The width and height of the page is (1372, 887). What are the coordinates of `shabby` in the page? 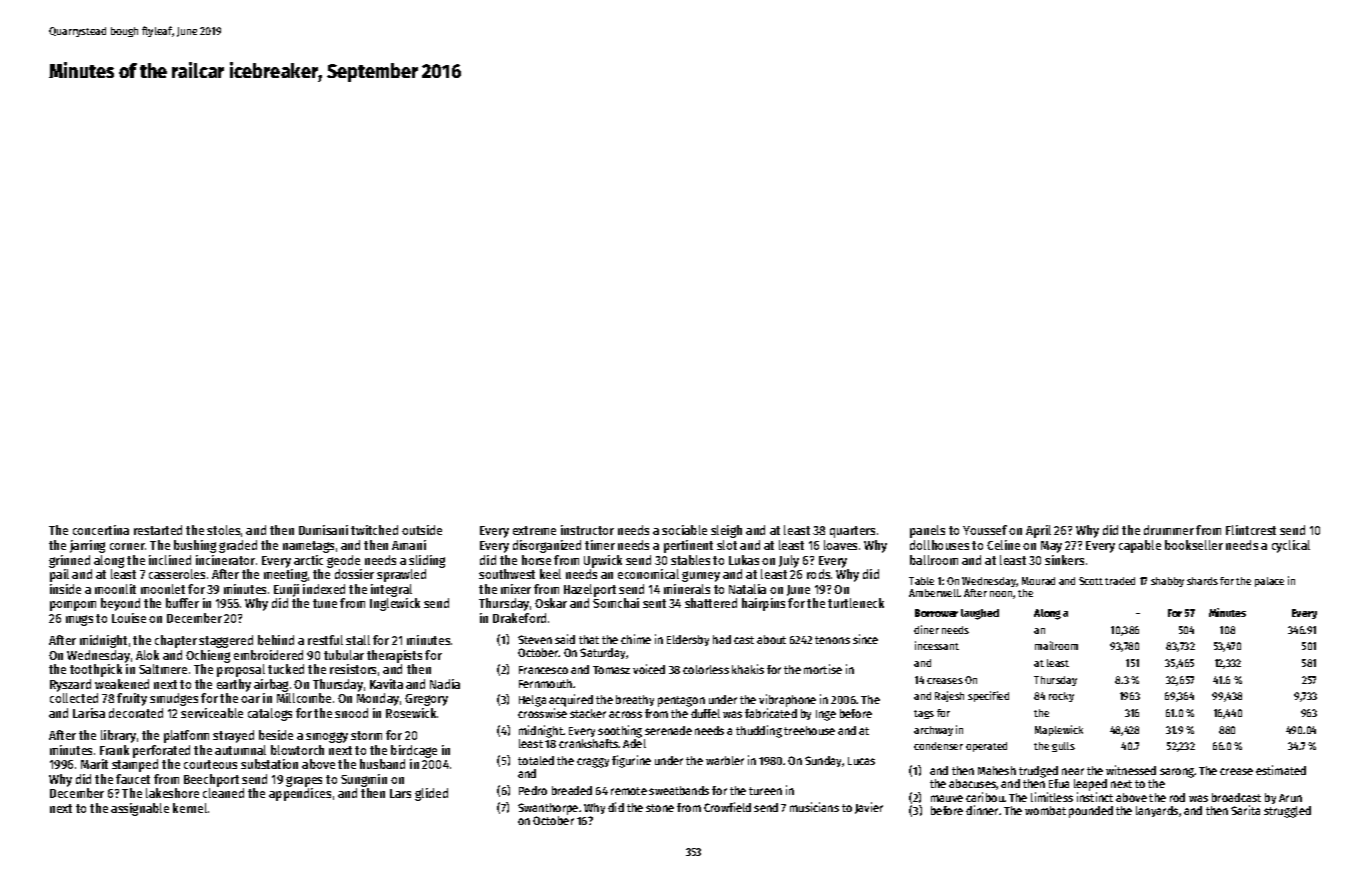 It's located at (1167, 582).
